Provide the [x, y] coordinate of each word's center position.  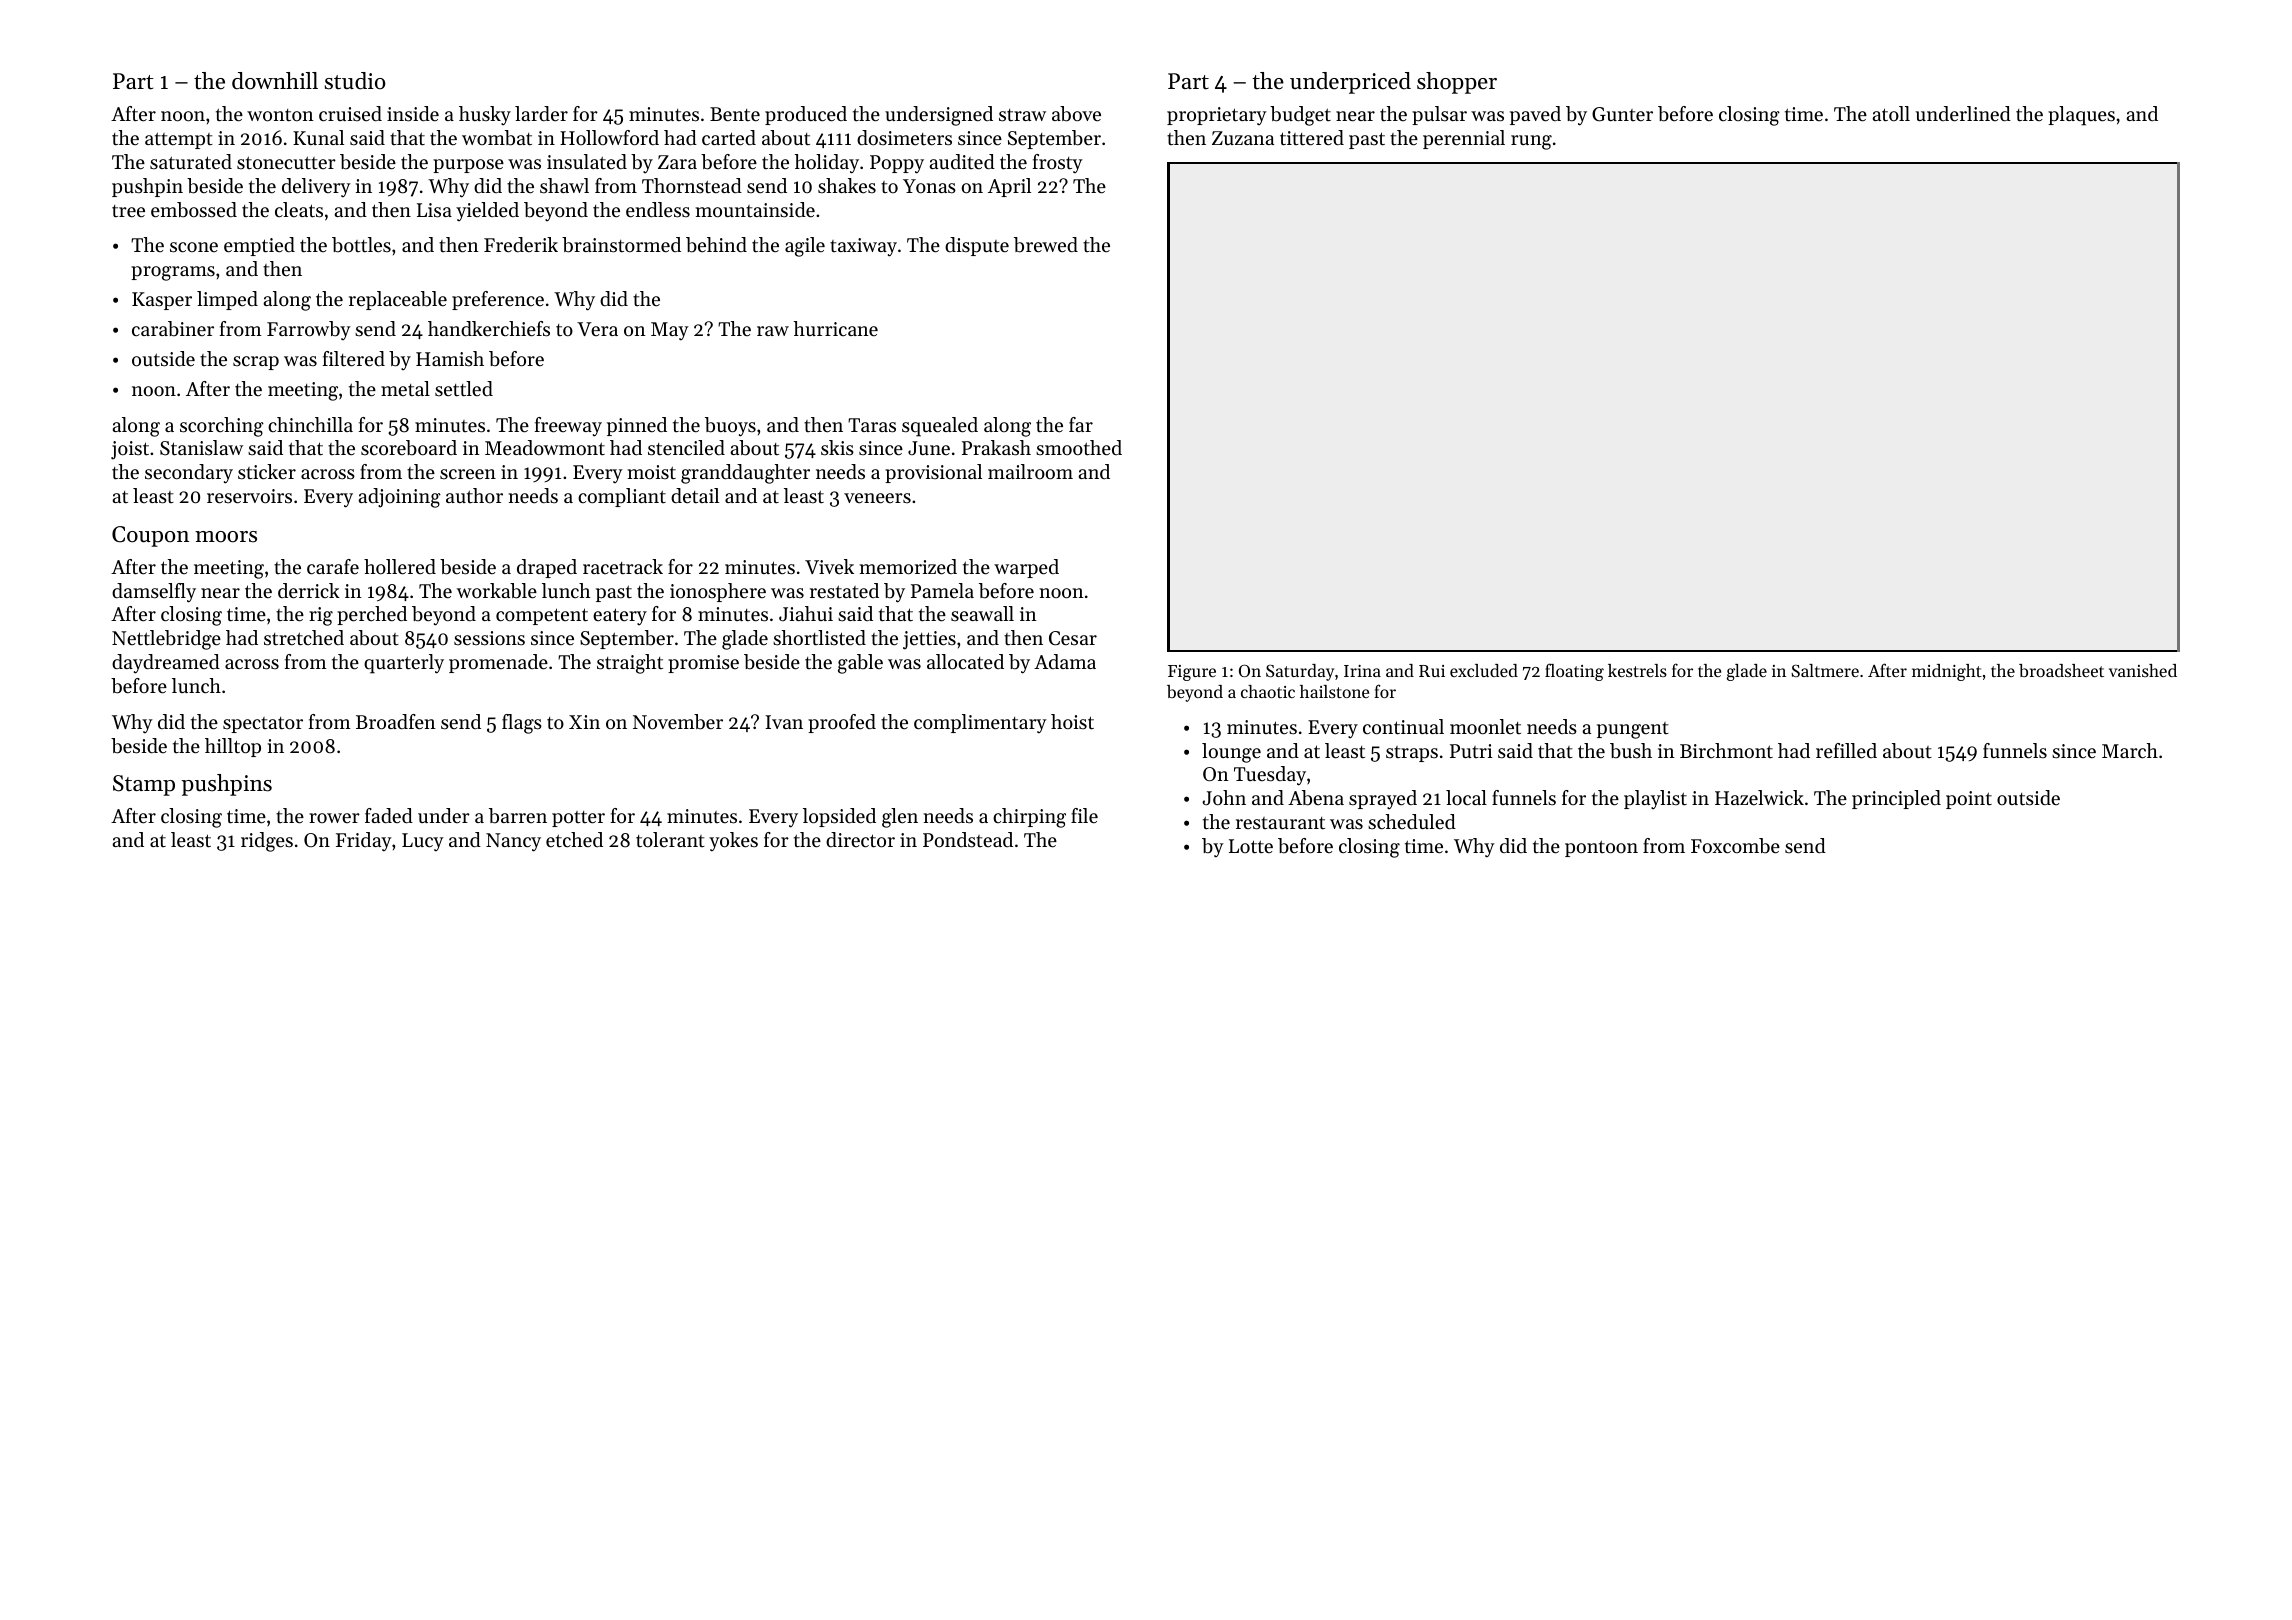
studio [355, 81]
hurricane [836, 328]
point [1969, 800]
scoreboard [409, 448]
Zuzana [1243, 138]
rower [334, 818]
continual [1403, 727]
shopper [1457, 83]
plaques [2081, 116]
